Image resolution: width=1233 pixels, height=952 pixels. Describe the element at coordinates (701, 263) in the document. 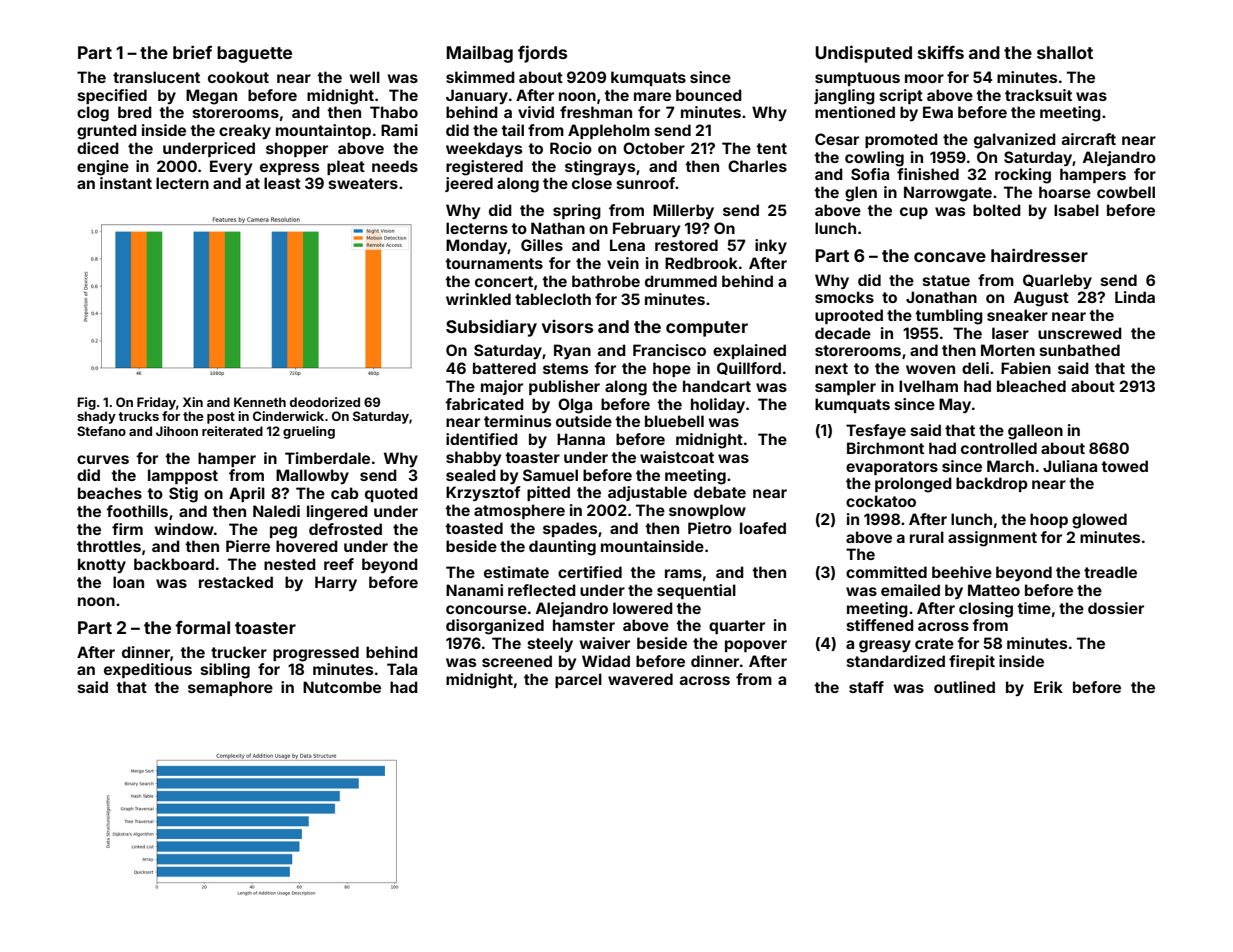

I see `Redbrook` at that location.
